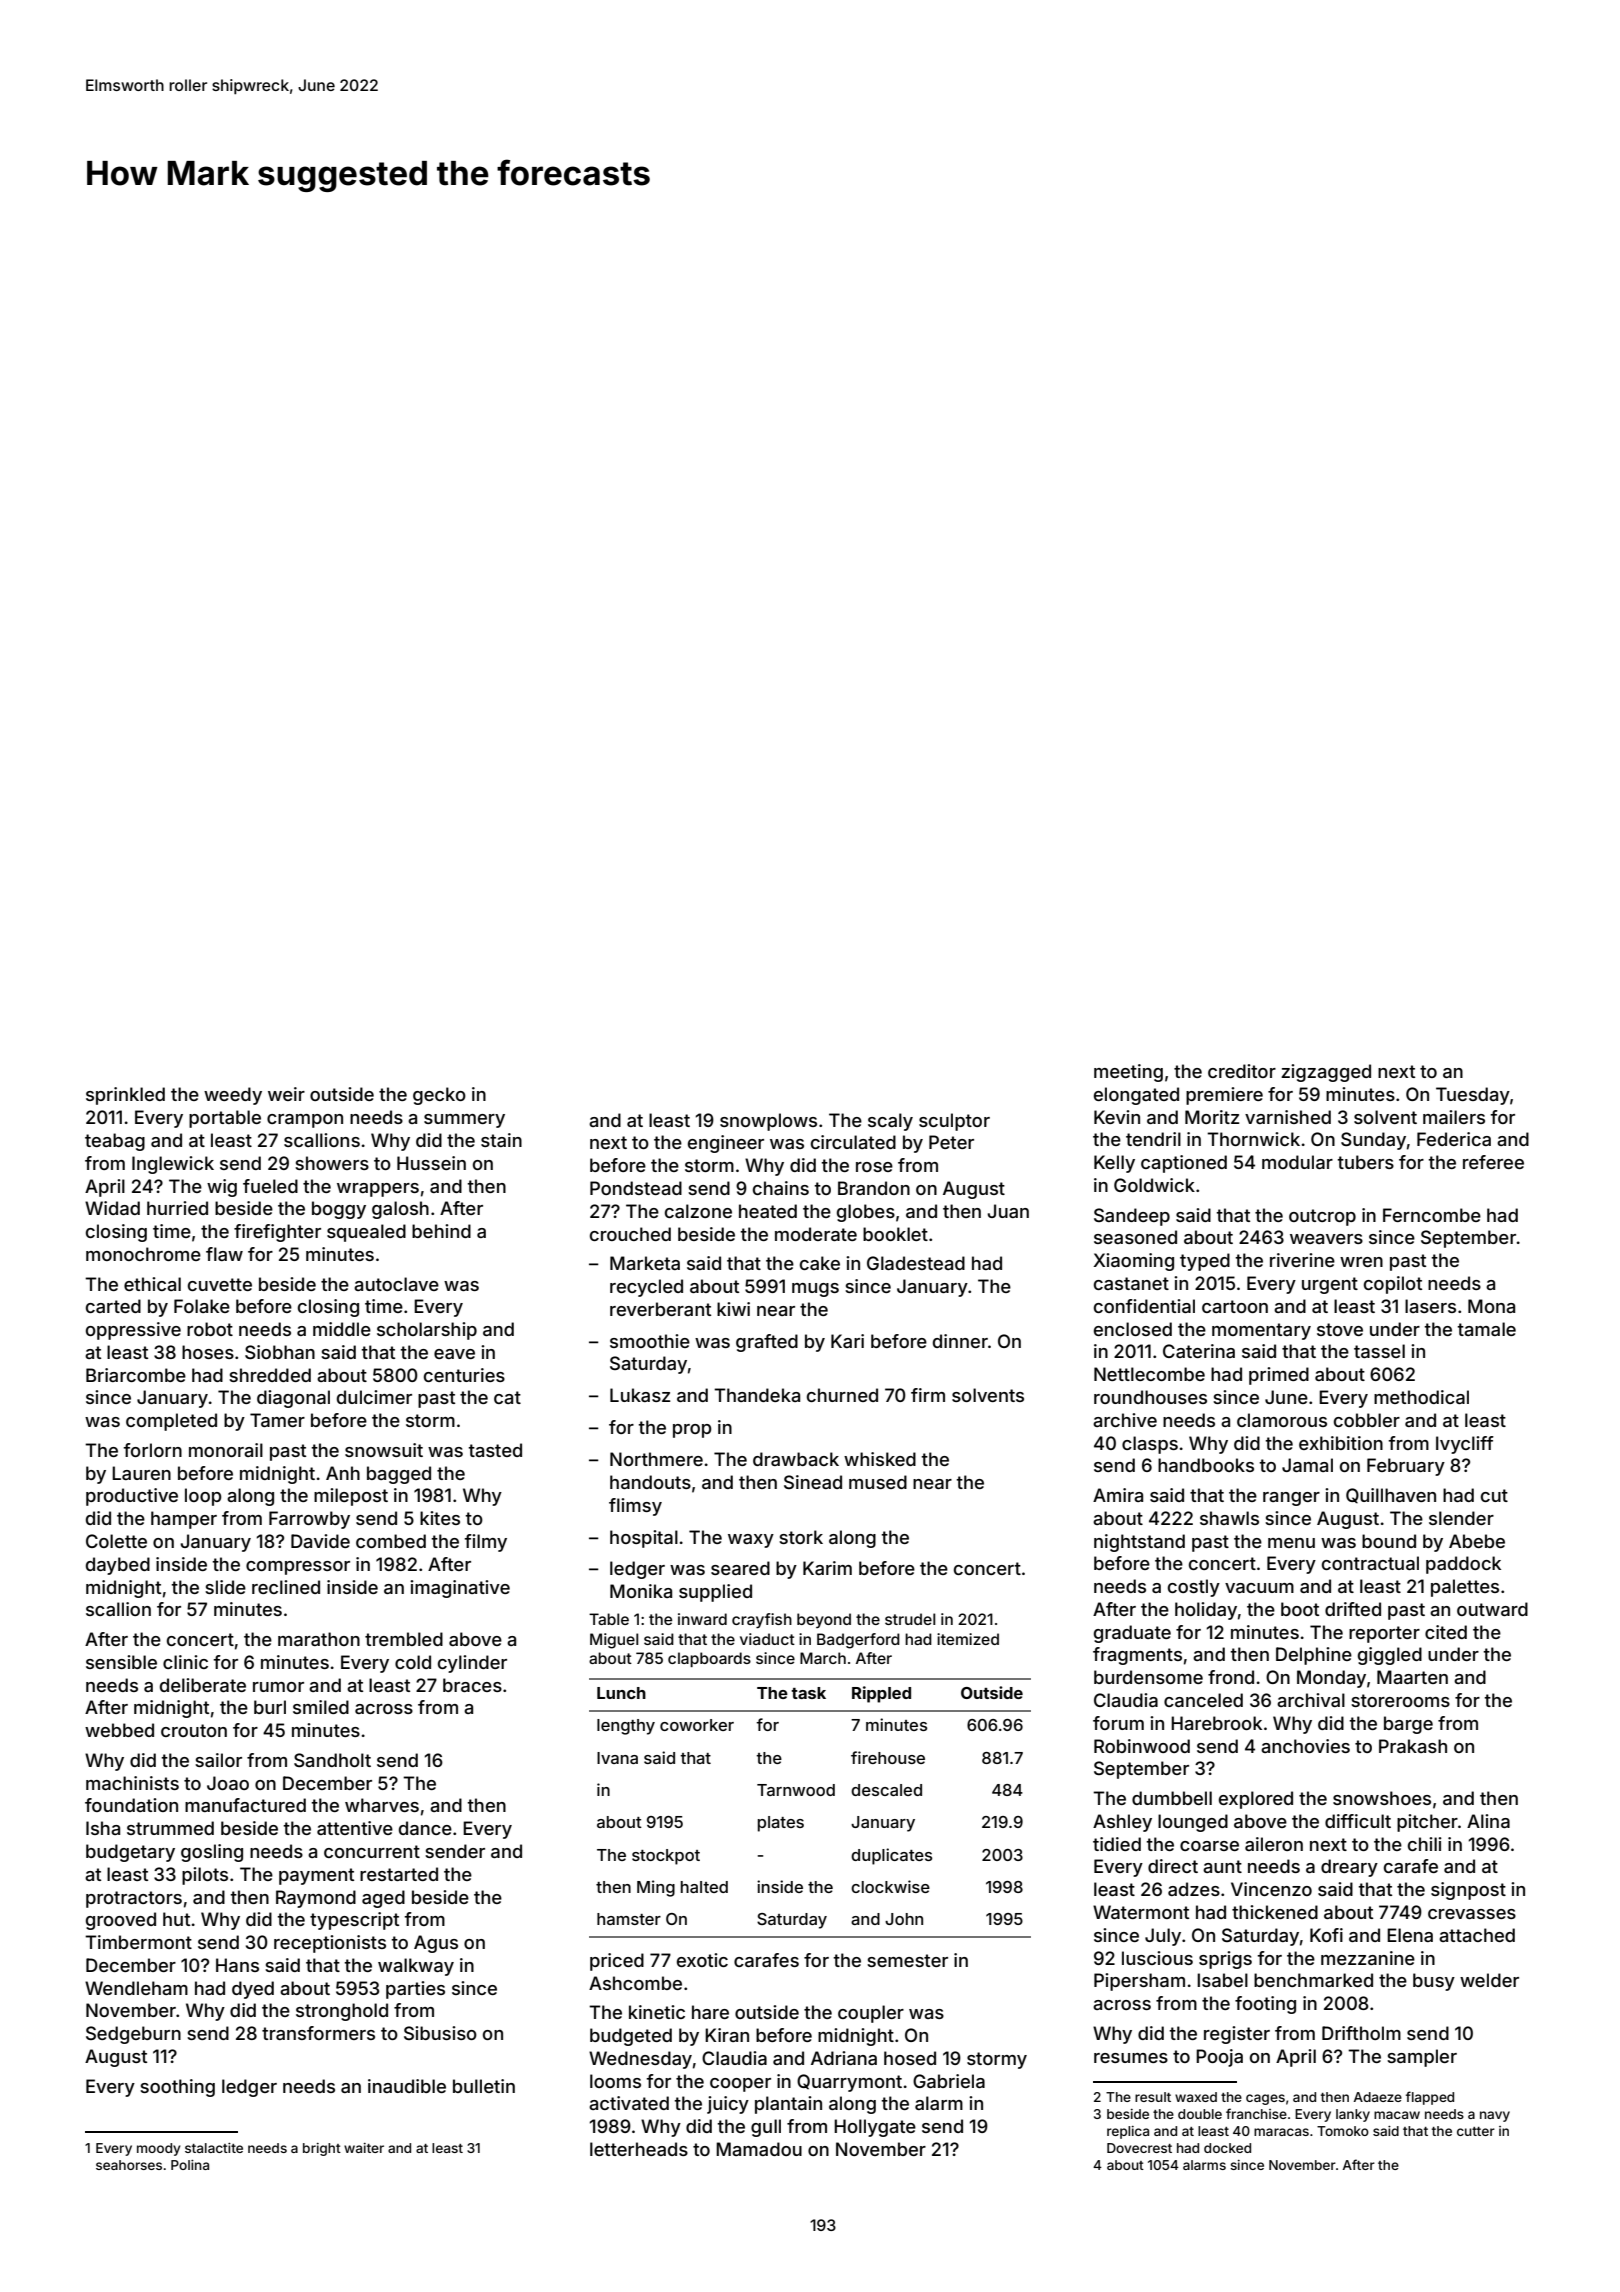 This screenshot has height=2292, width=1620. I want to click on weir, so click(286, 1094).
